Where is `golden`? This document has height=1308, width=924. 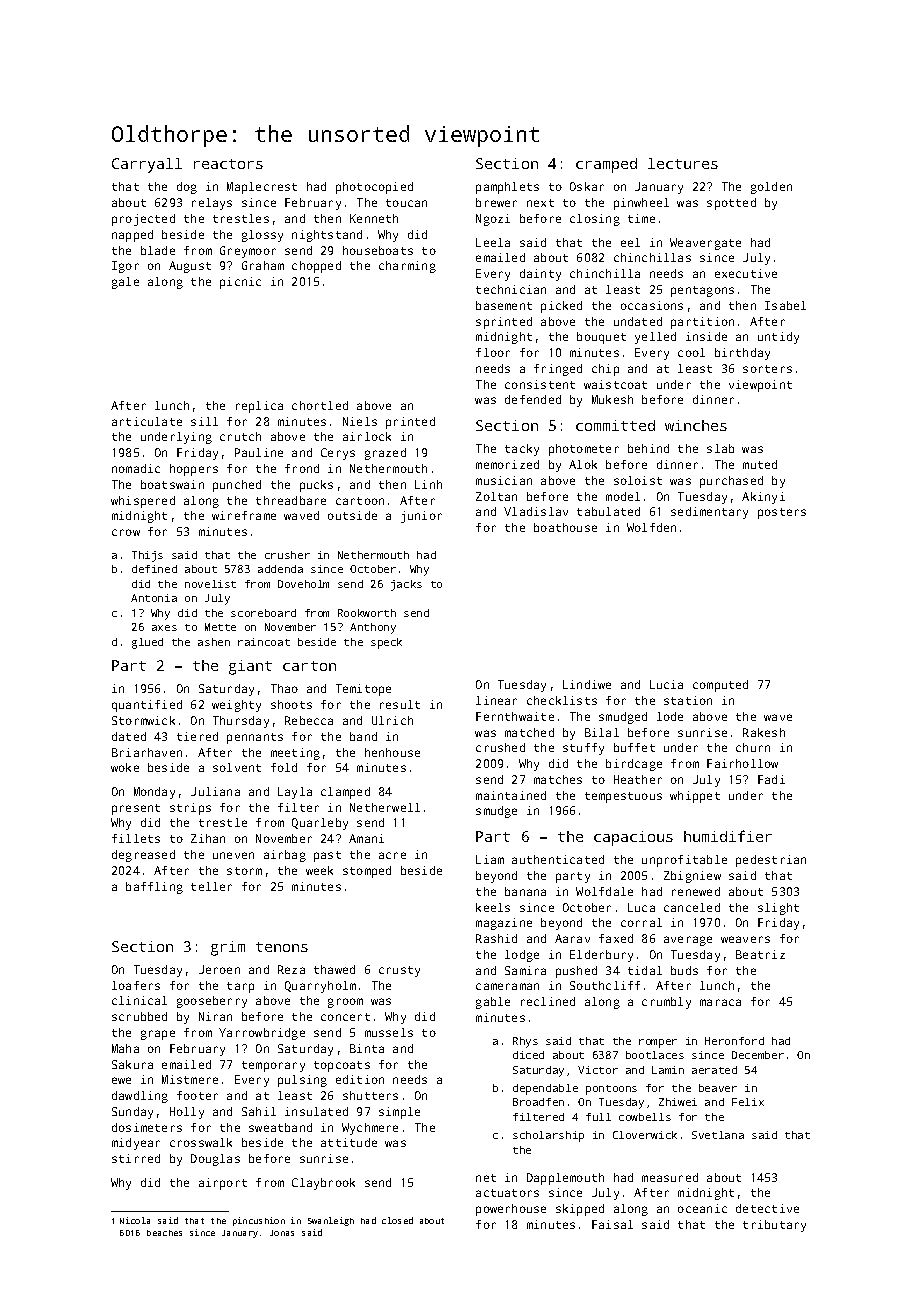
golden is located at coordinates (771, 188).
